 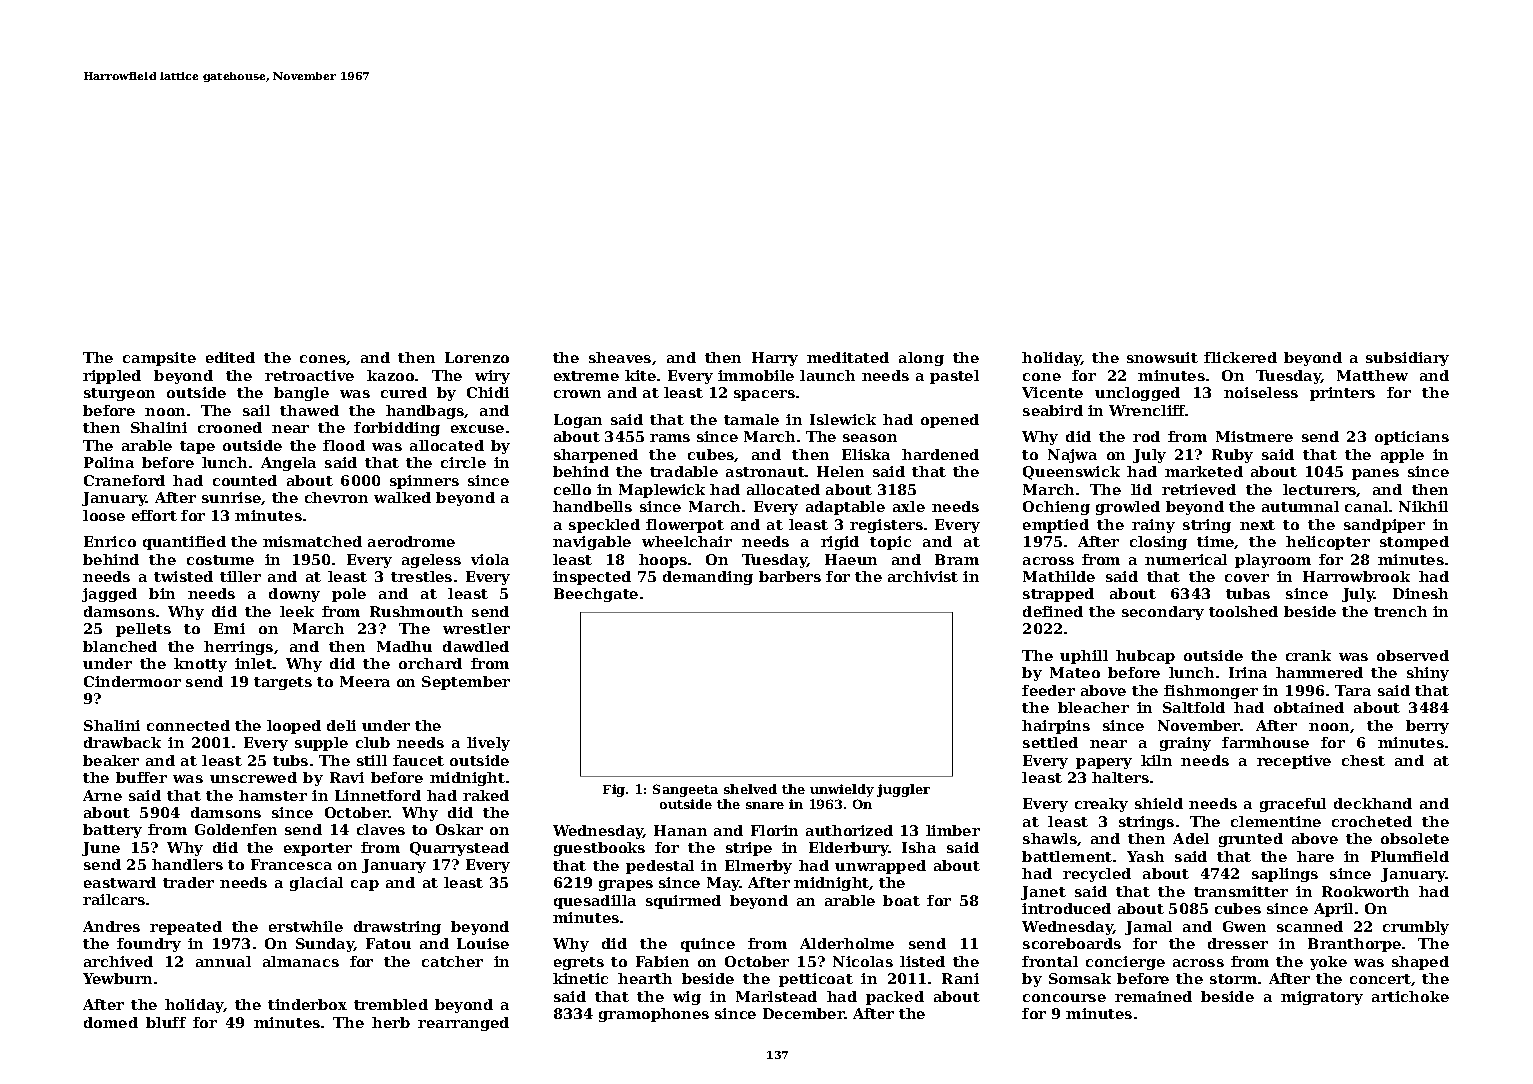 I want to click on rearranged, so click(x=463, y=1024).
